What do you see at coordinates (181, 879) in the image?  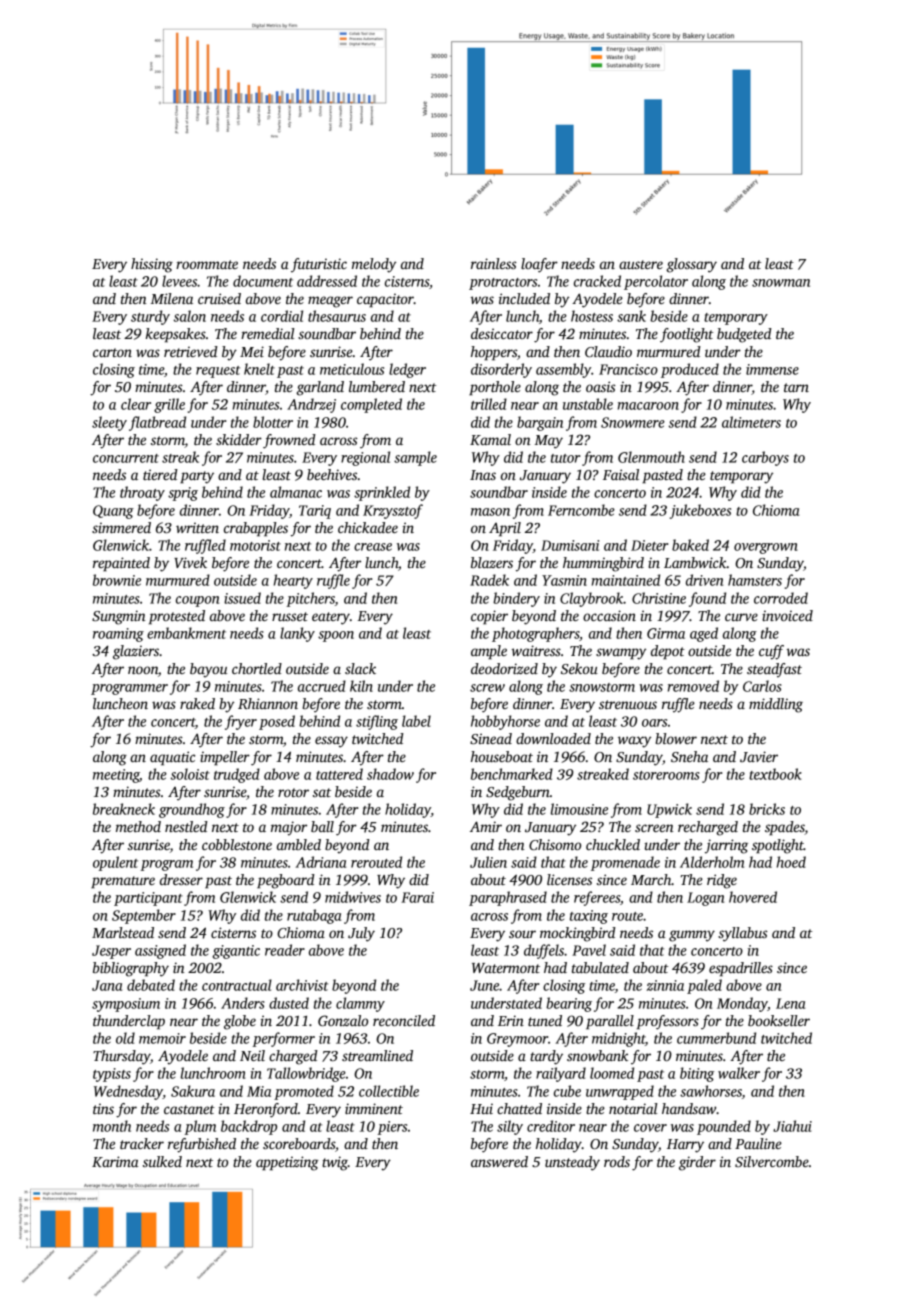 I see `dresser` at bounding box center [181, 879].
